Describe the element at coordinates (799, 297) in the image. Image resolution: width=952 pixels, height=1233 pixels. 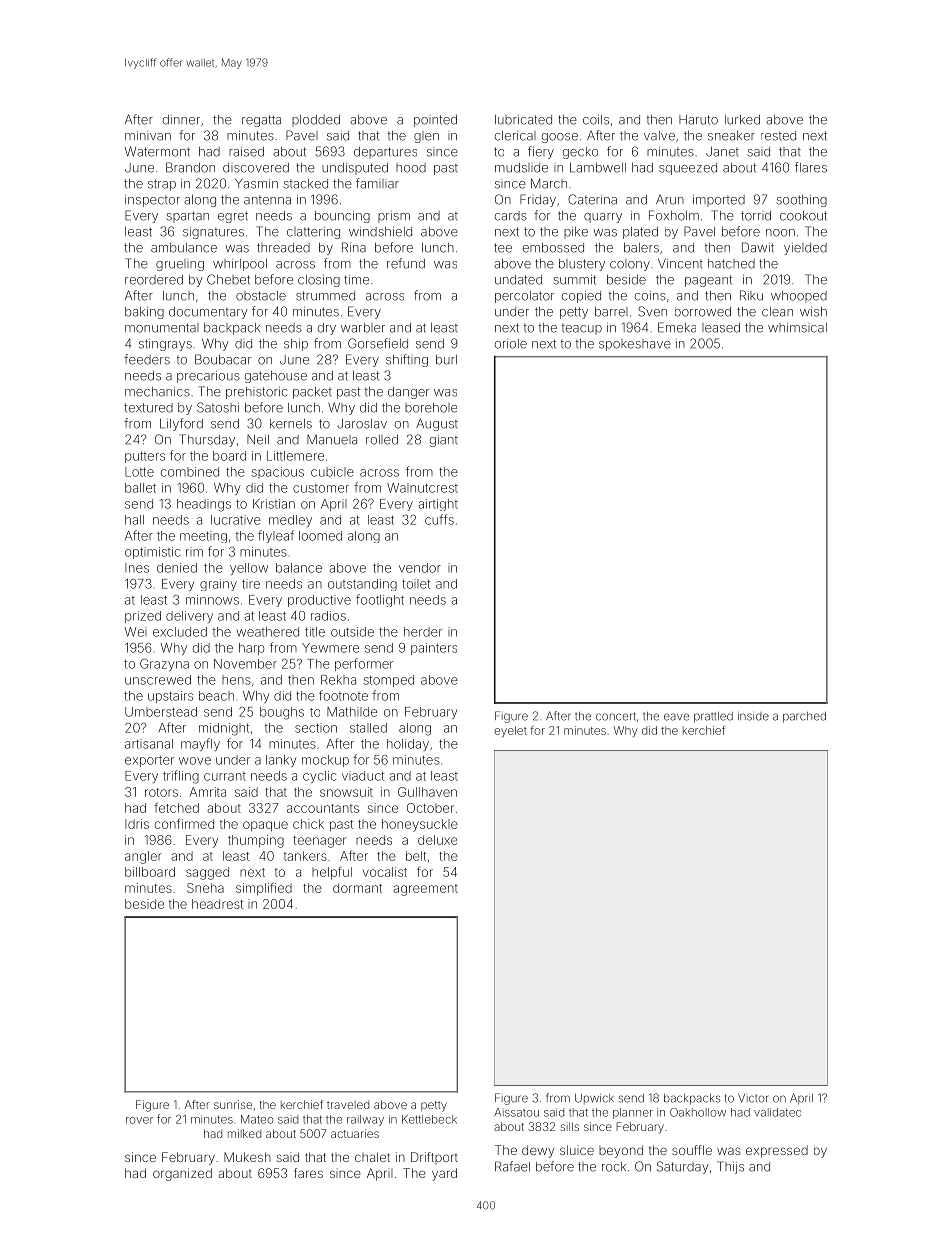
I see `whooped` at that location.
